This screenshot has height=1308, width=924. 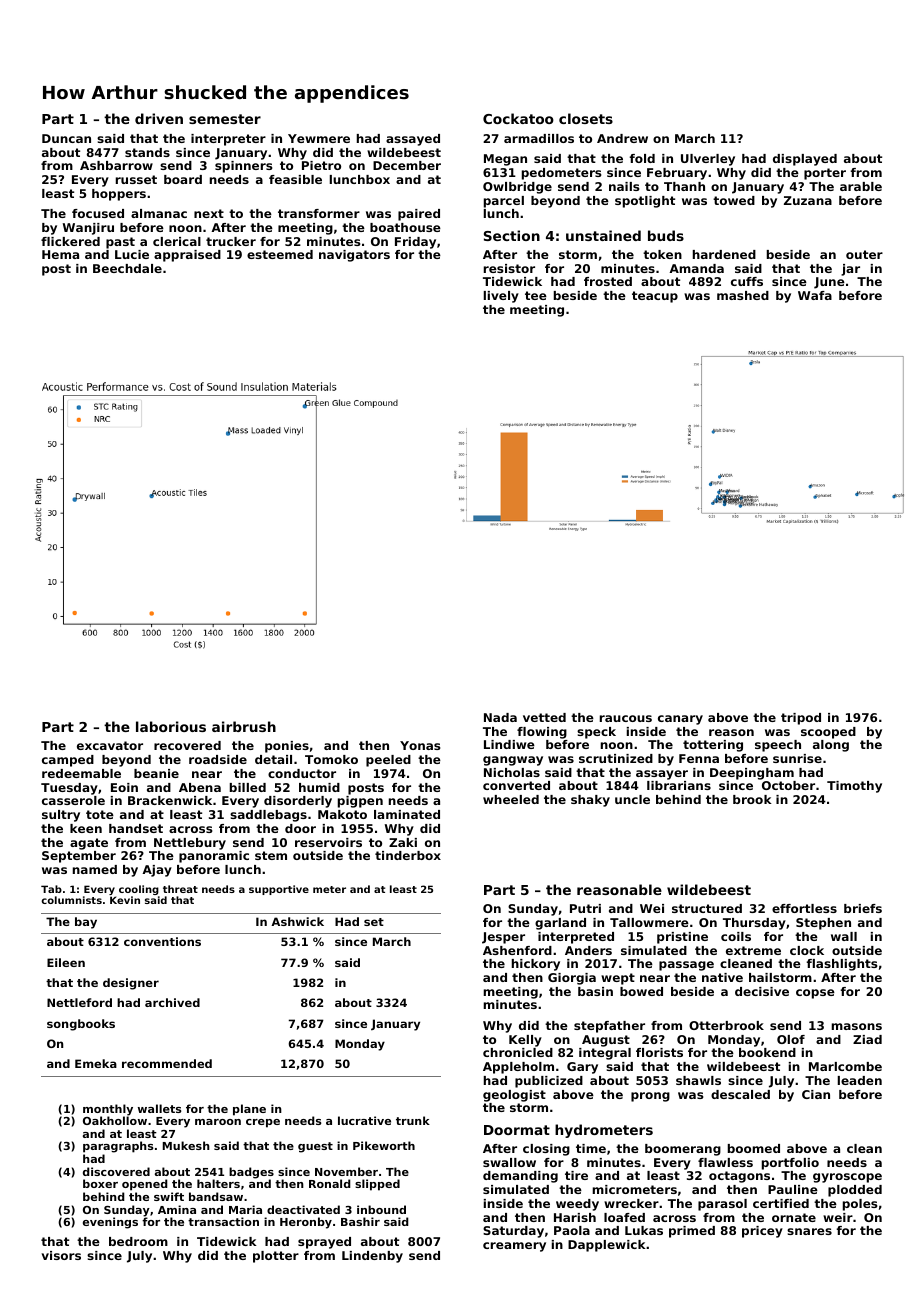 What do you see at coordinates (408, 855) in the screenshot?
I see `tinderbox` at bounding box center [408, 855].
